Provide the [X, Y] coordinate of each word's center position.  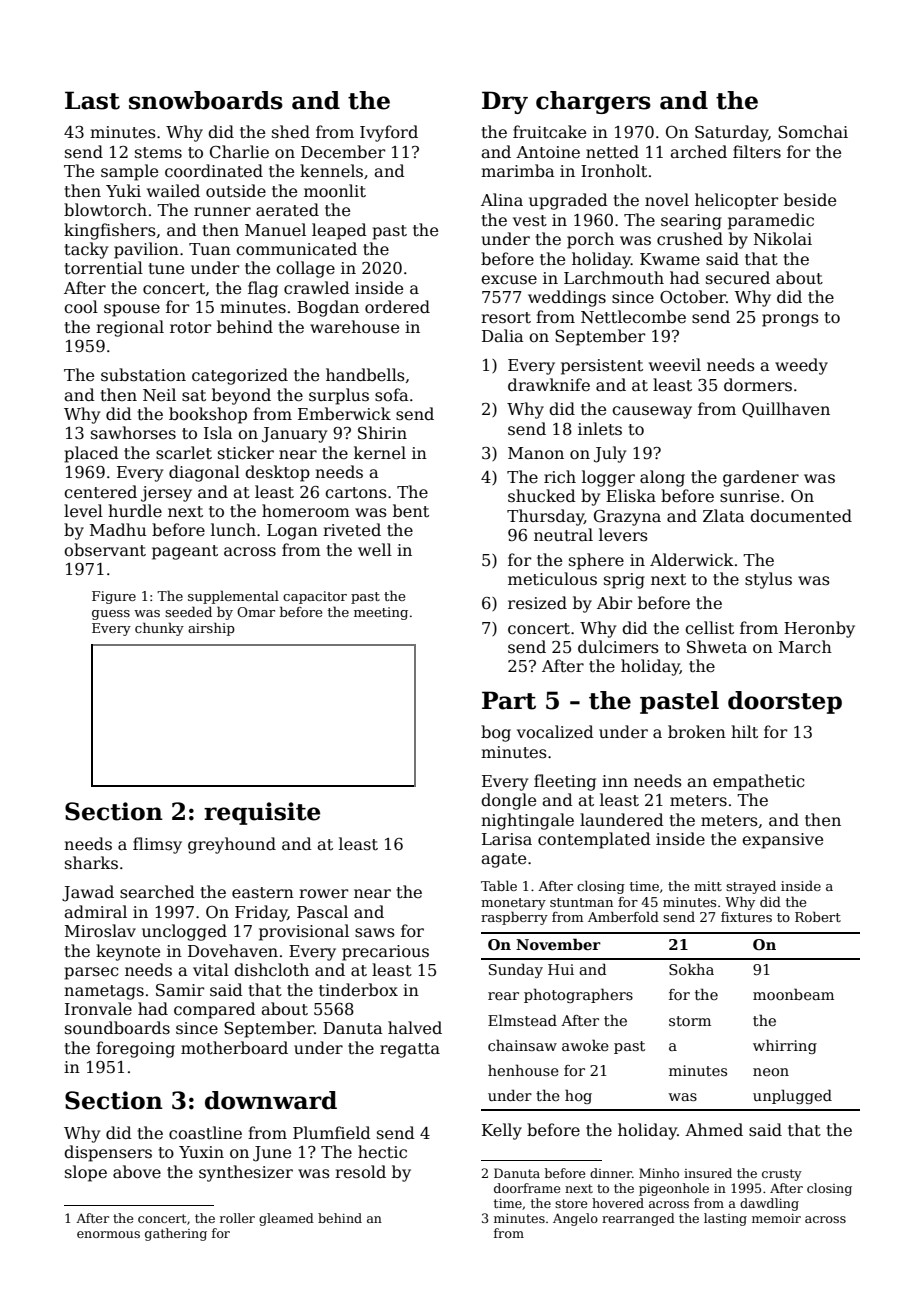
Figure [114, 597]
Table [499, 885]
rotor [190, 327]
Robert [818, 916]
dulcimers [618, 647]
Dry [505, 102]
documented [801, 516]
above [137, 1172]
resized [537, 603]
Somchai [813, 132]
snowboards [206, 100]
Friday [261, 913]
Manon [536, 453]
